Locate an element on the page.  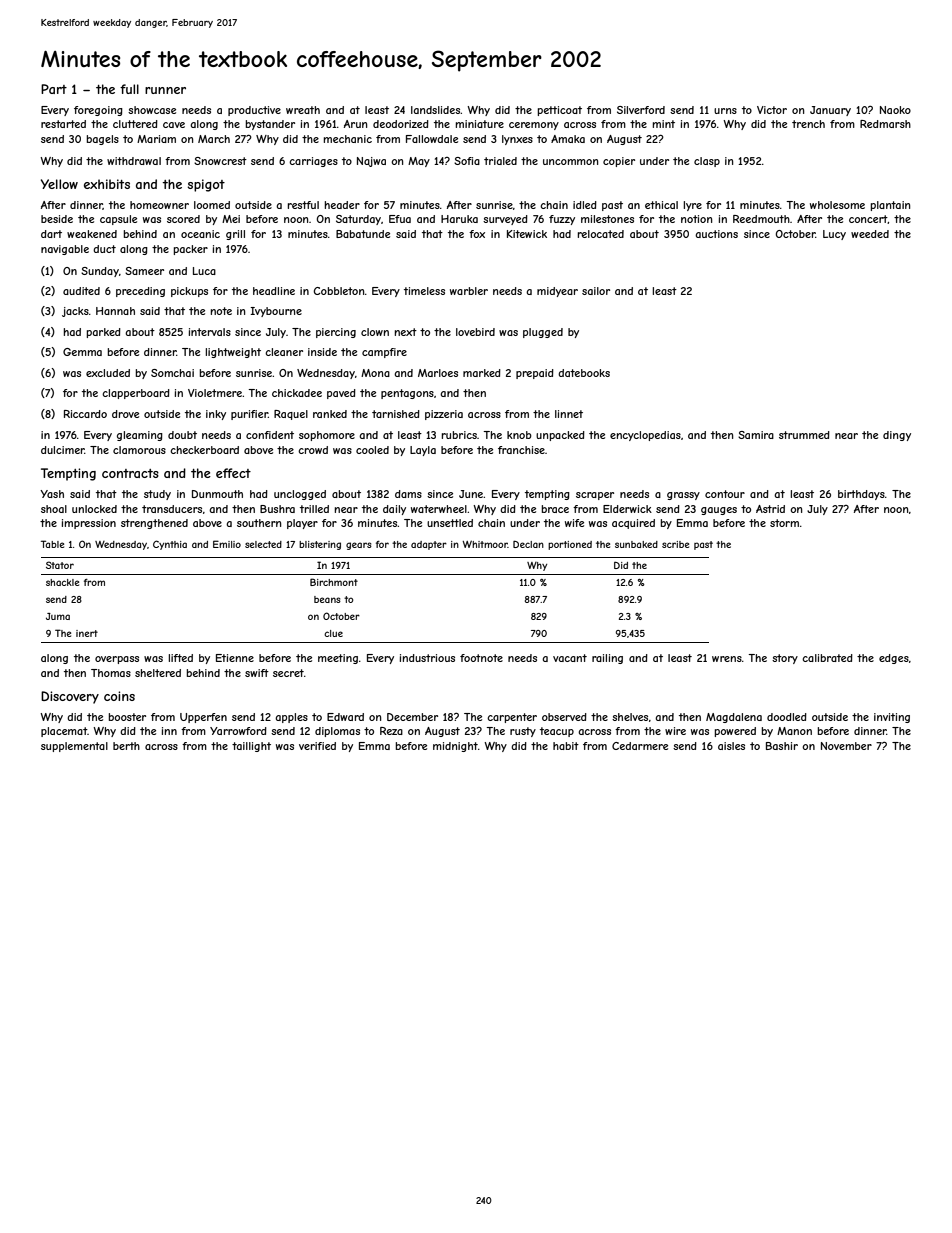
petticoat is located at coordinates (559, 111).
